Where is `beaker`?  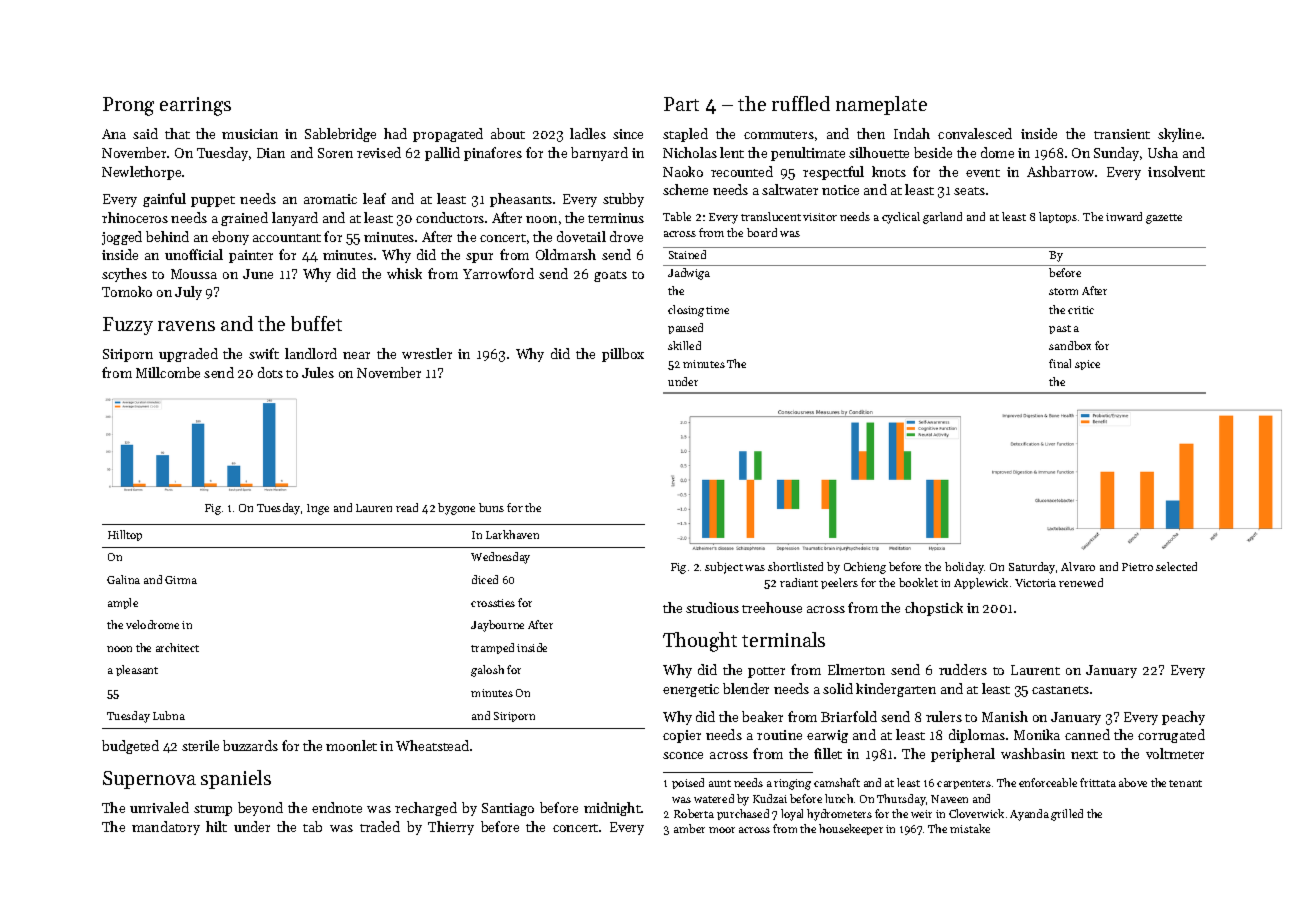 beaker is located at coordinates (762, 716).
